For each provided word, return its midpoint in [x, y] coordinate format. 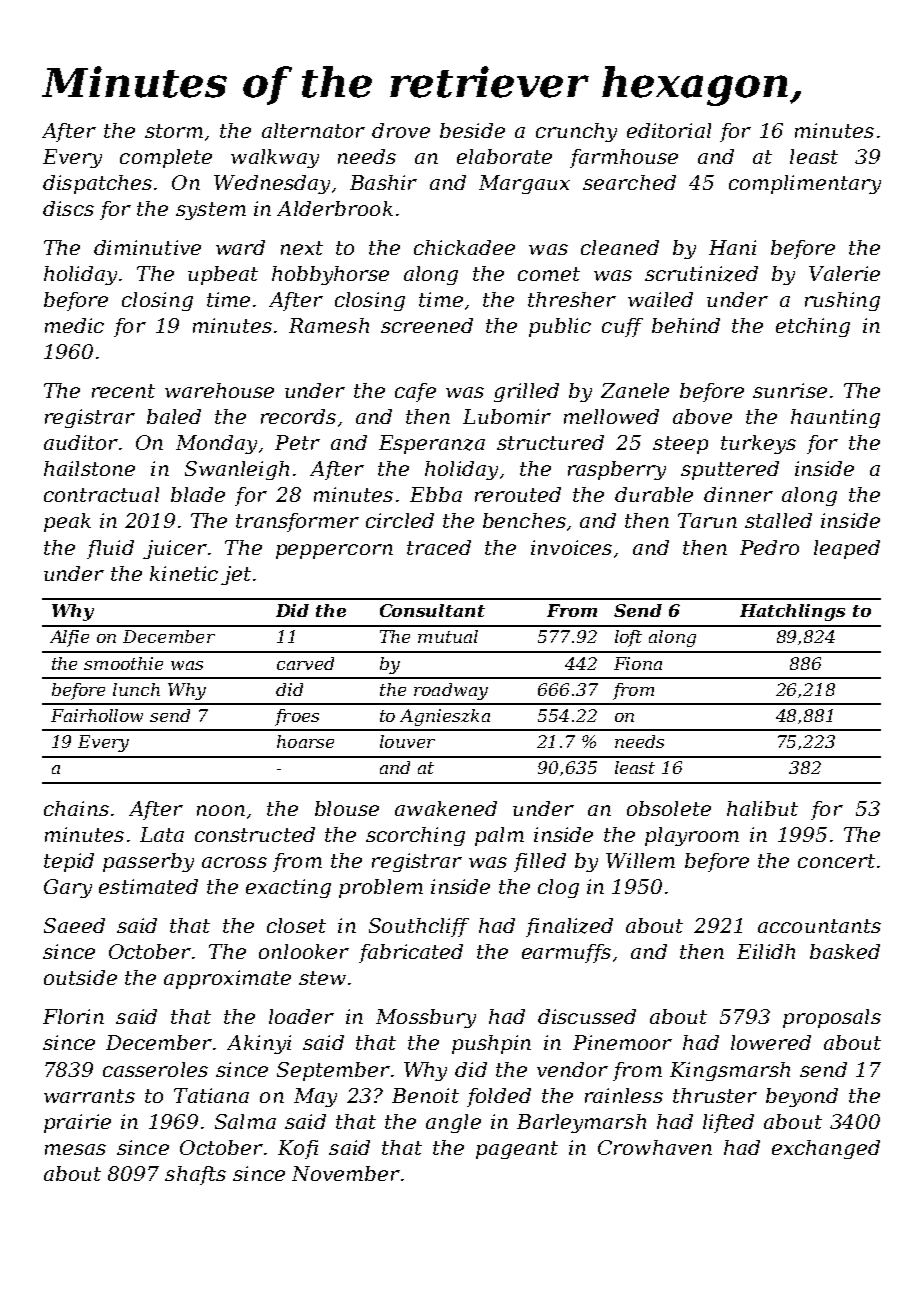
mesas [75, 1149]
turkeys [758, 444]
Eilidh [766, 951]
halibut [762, 808]
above [702, 416]
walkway [275, 158]
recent [123, 391]
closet [296, 925]
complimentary [805, 184]
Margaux [524, 184]
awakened [446, 808]
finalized [569, 927]
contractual [101, 494]
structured [550, 442]
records [298, 416]
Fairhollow [97, 715]
